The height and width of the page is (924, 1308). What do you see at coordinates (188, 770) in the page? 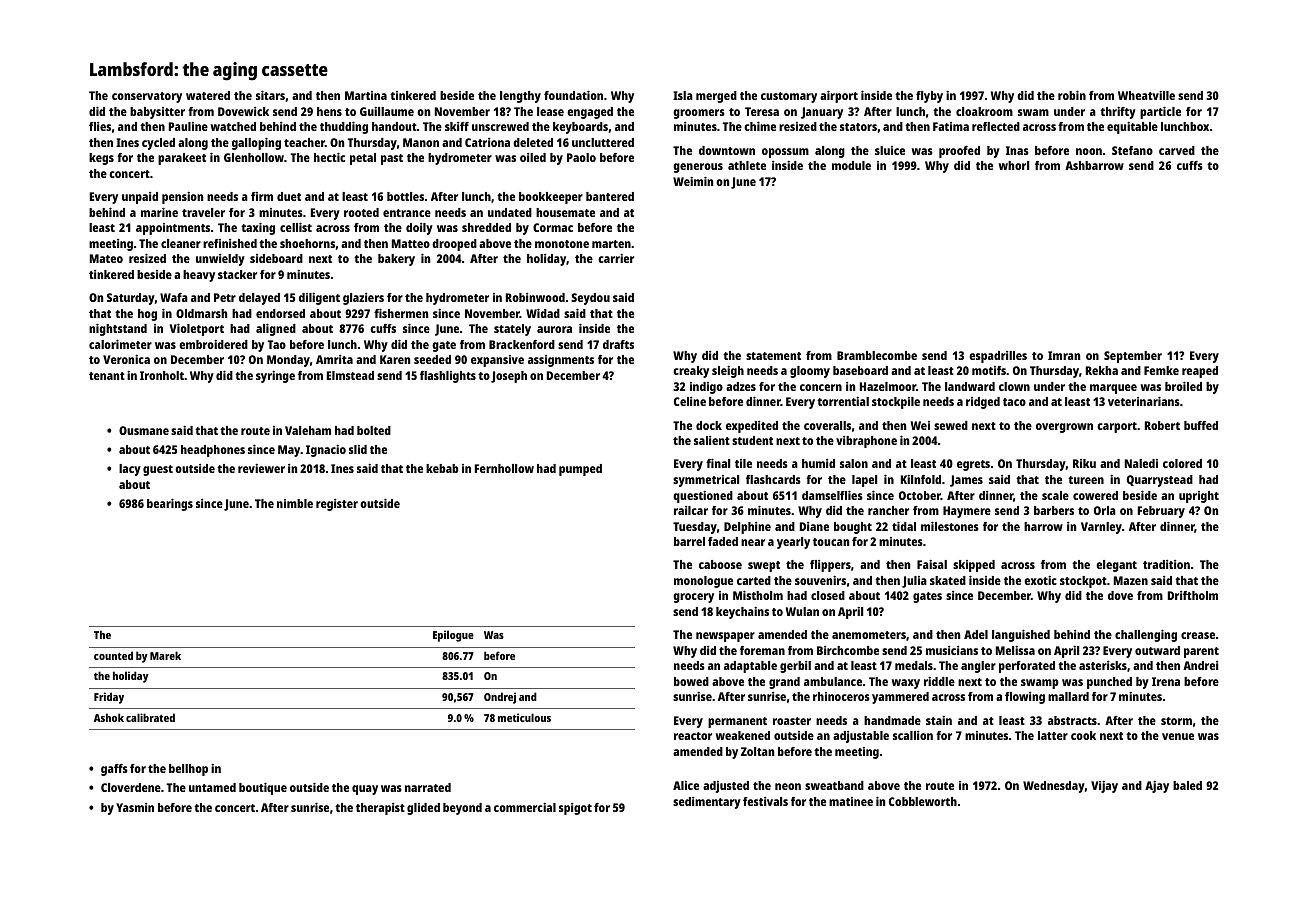
I see `bellhop` at bounding box center [188, 770].
